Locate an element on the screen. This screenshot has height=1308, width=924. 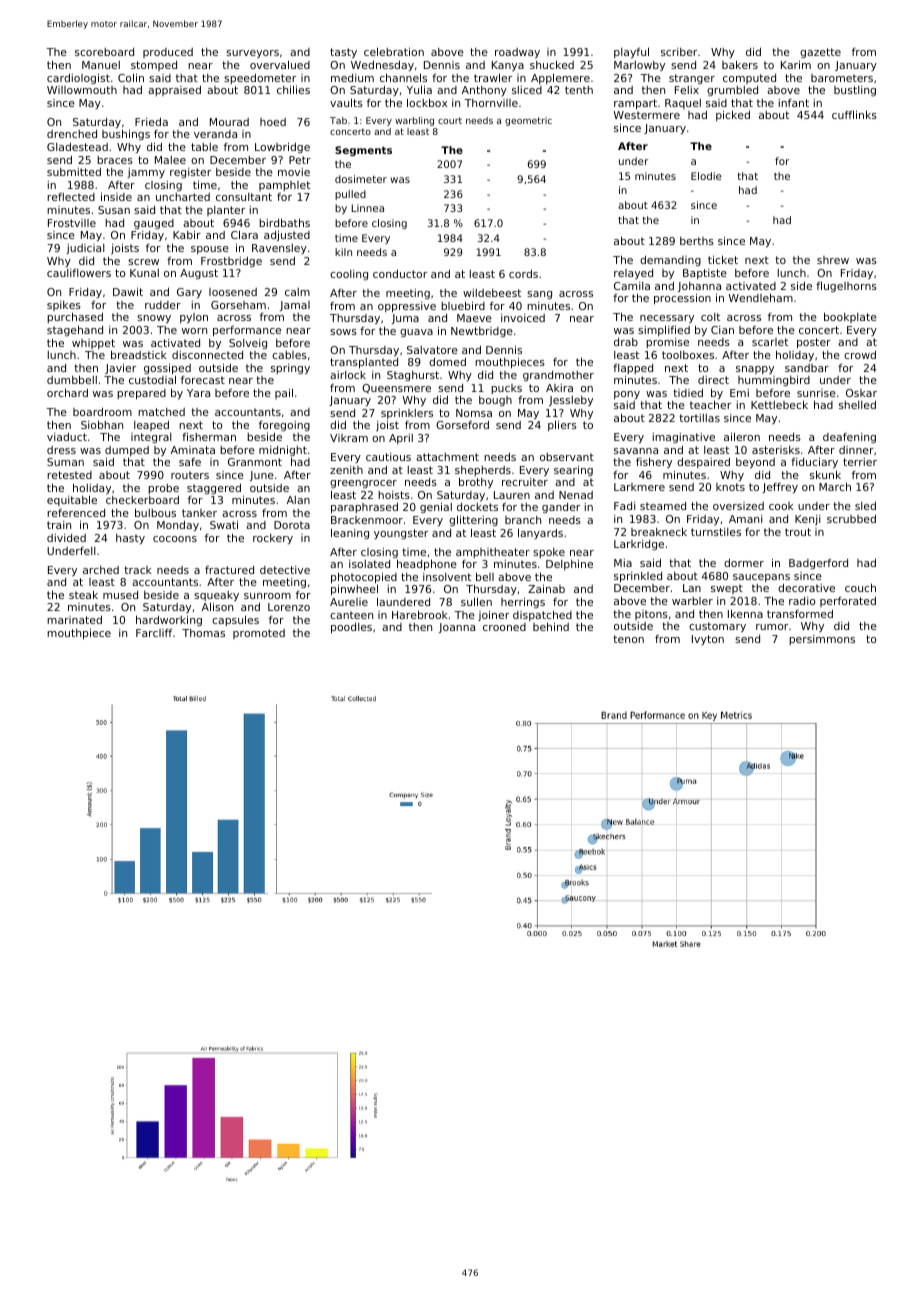
drenched is located at coordinates (72, 134).
